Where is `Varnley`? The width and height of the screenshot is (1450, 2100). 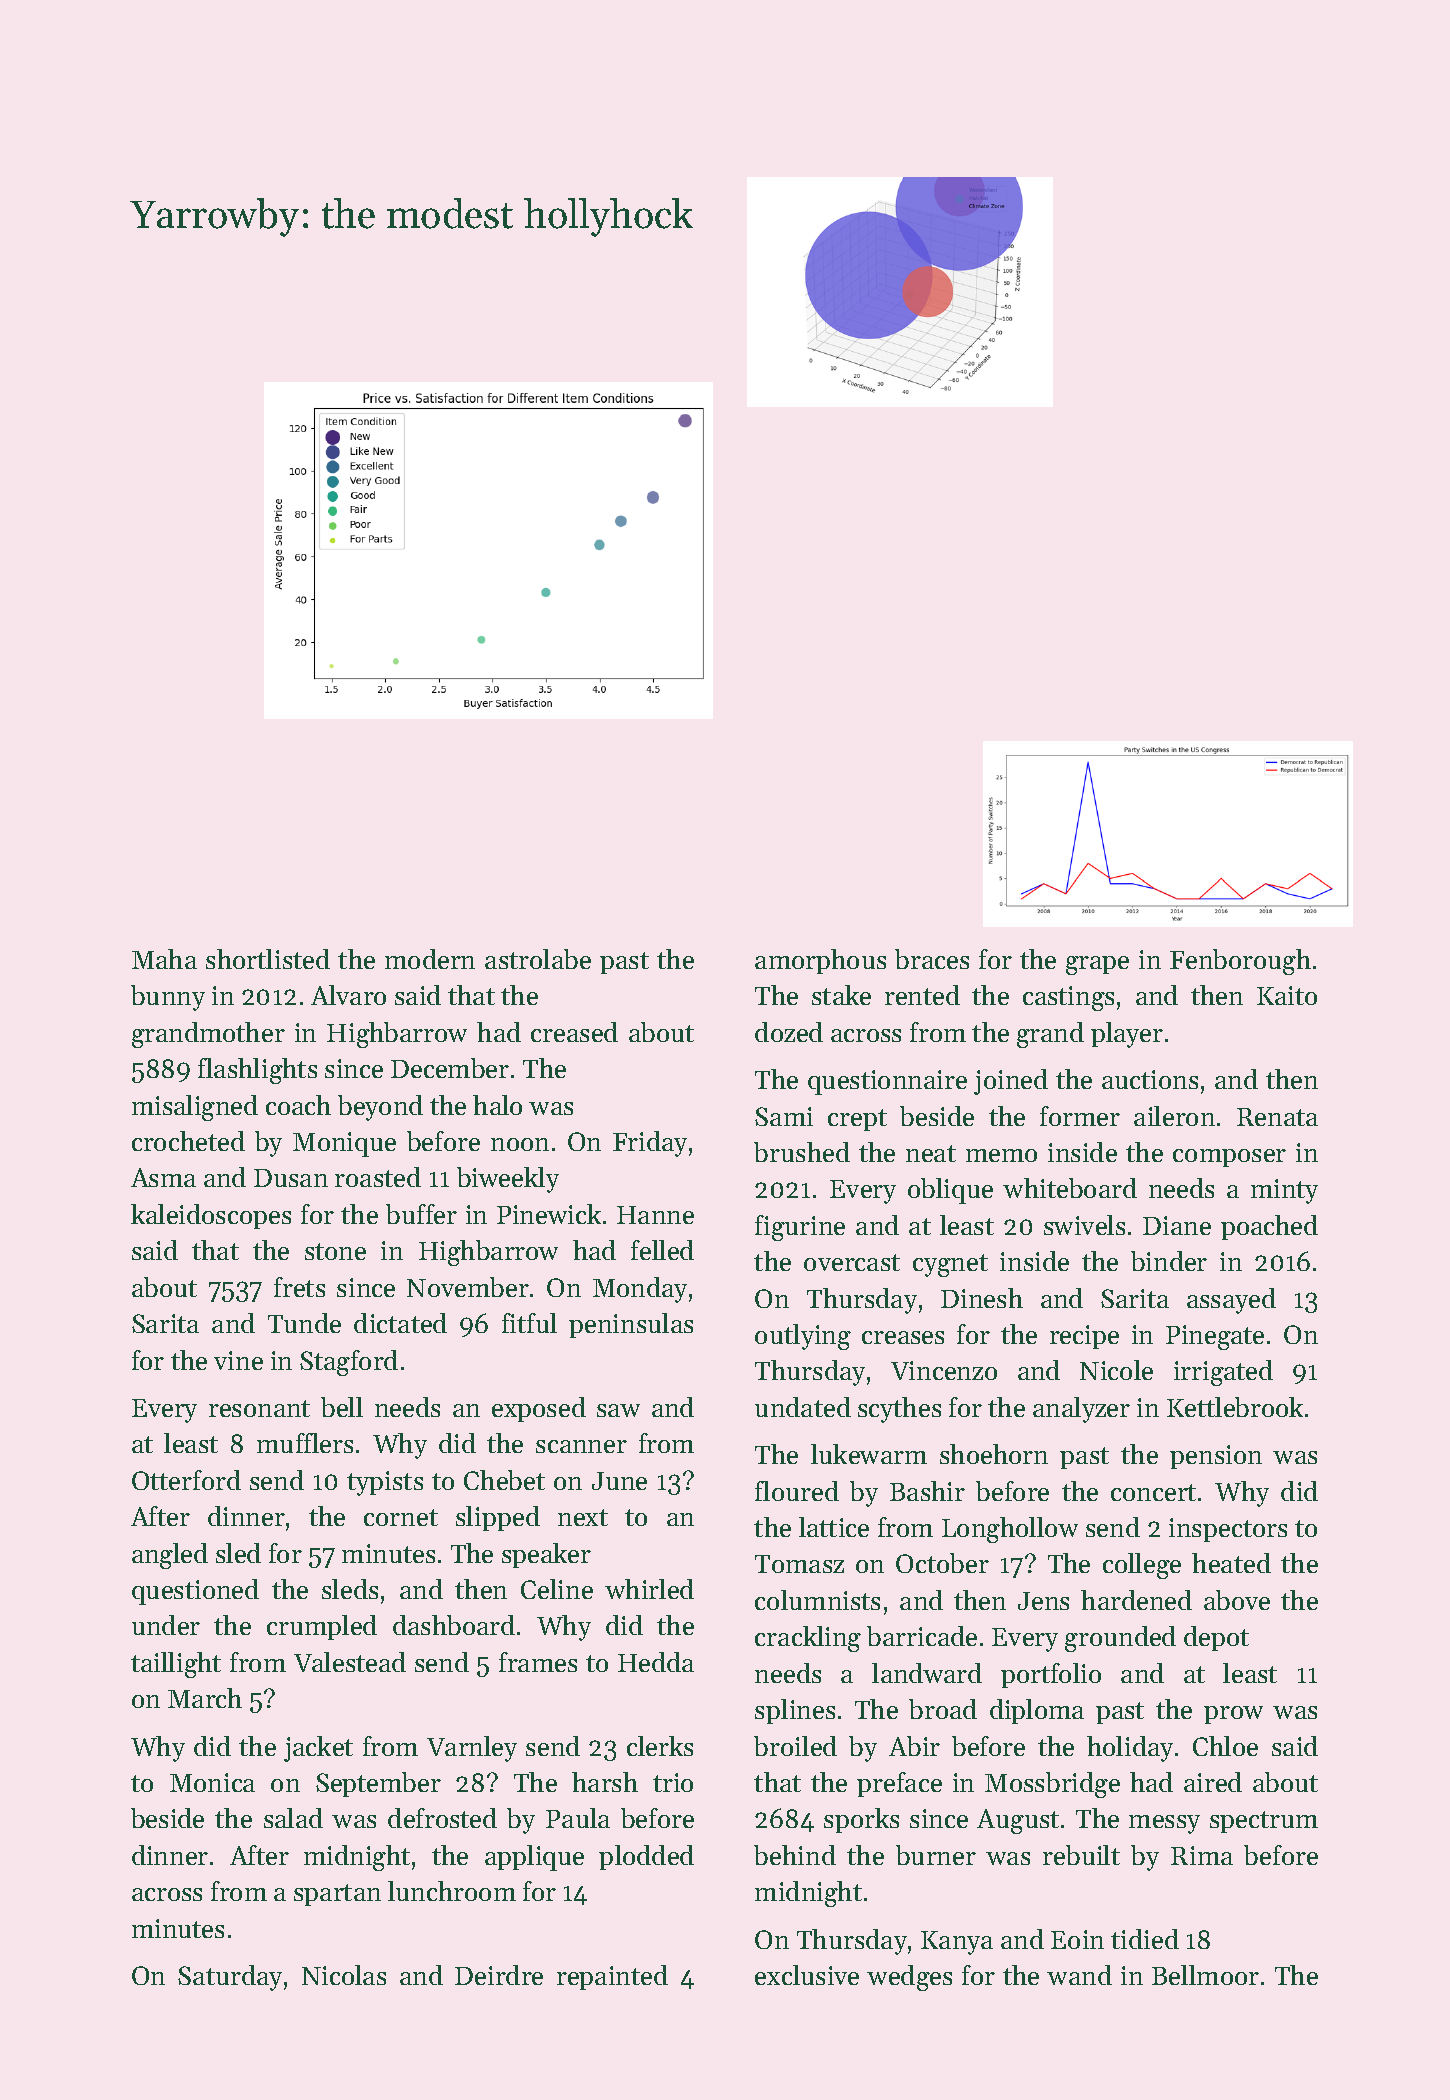 Varnley is located at coordinates (472, 1749).
